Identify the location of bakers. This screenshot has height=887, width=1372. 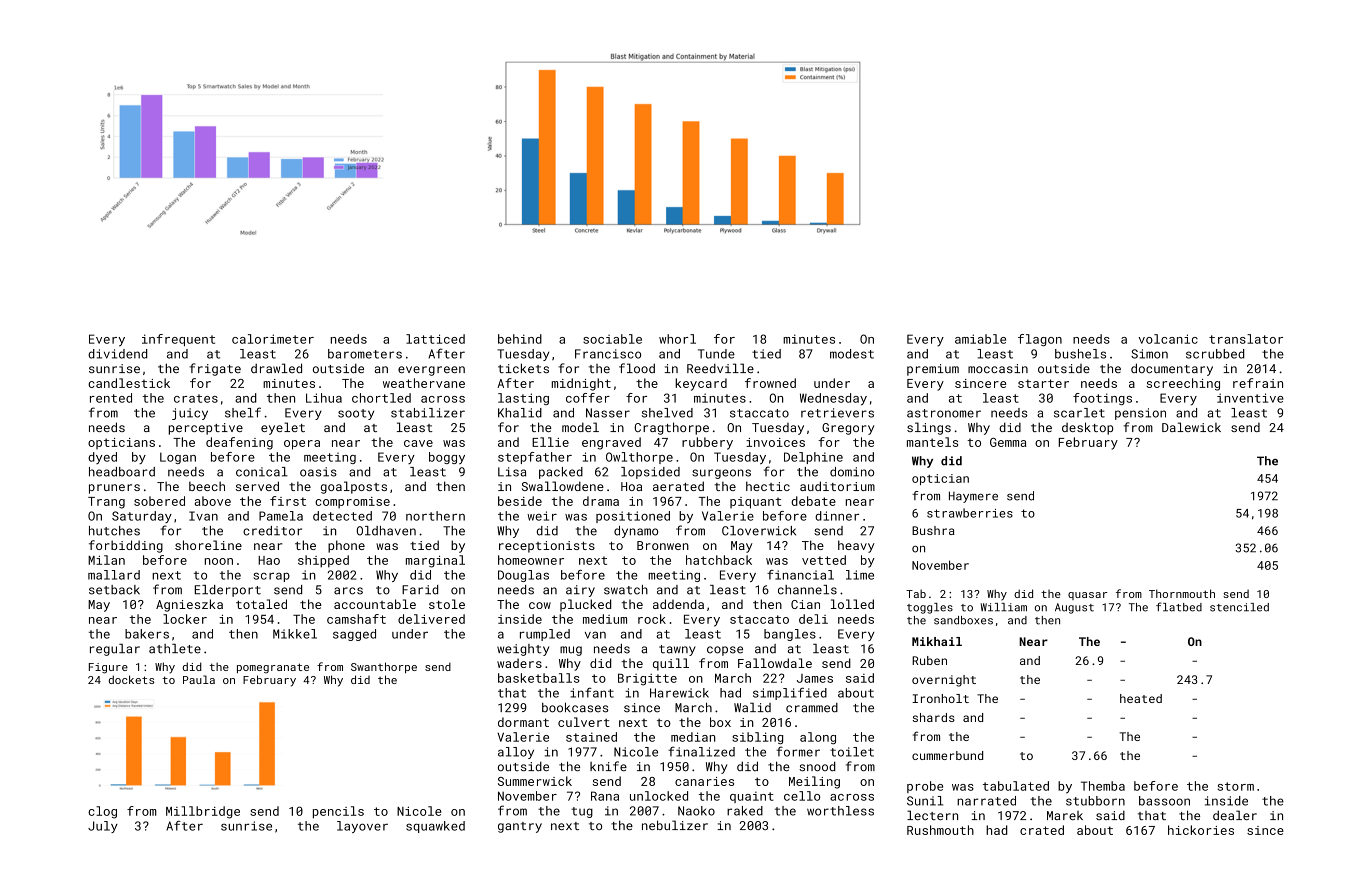
(147, 634).
